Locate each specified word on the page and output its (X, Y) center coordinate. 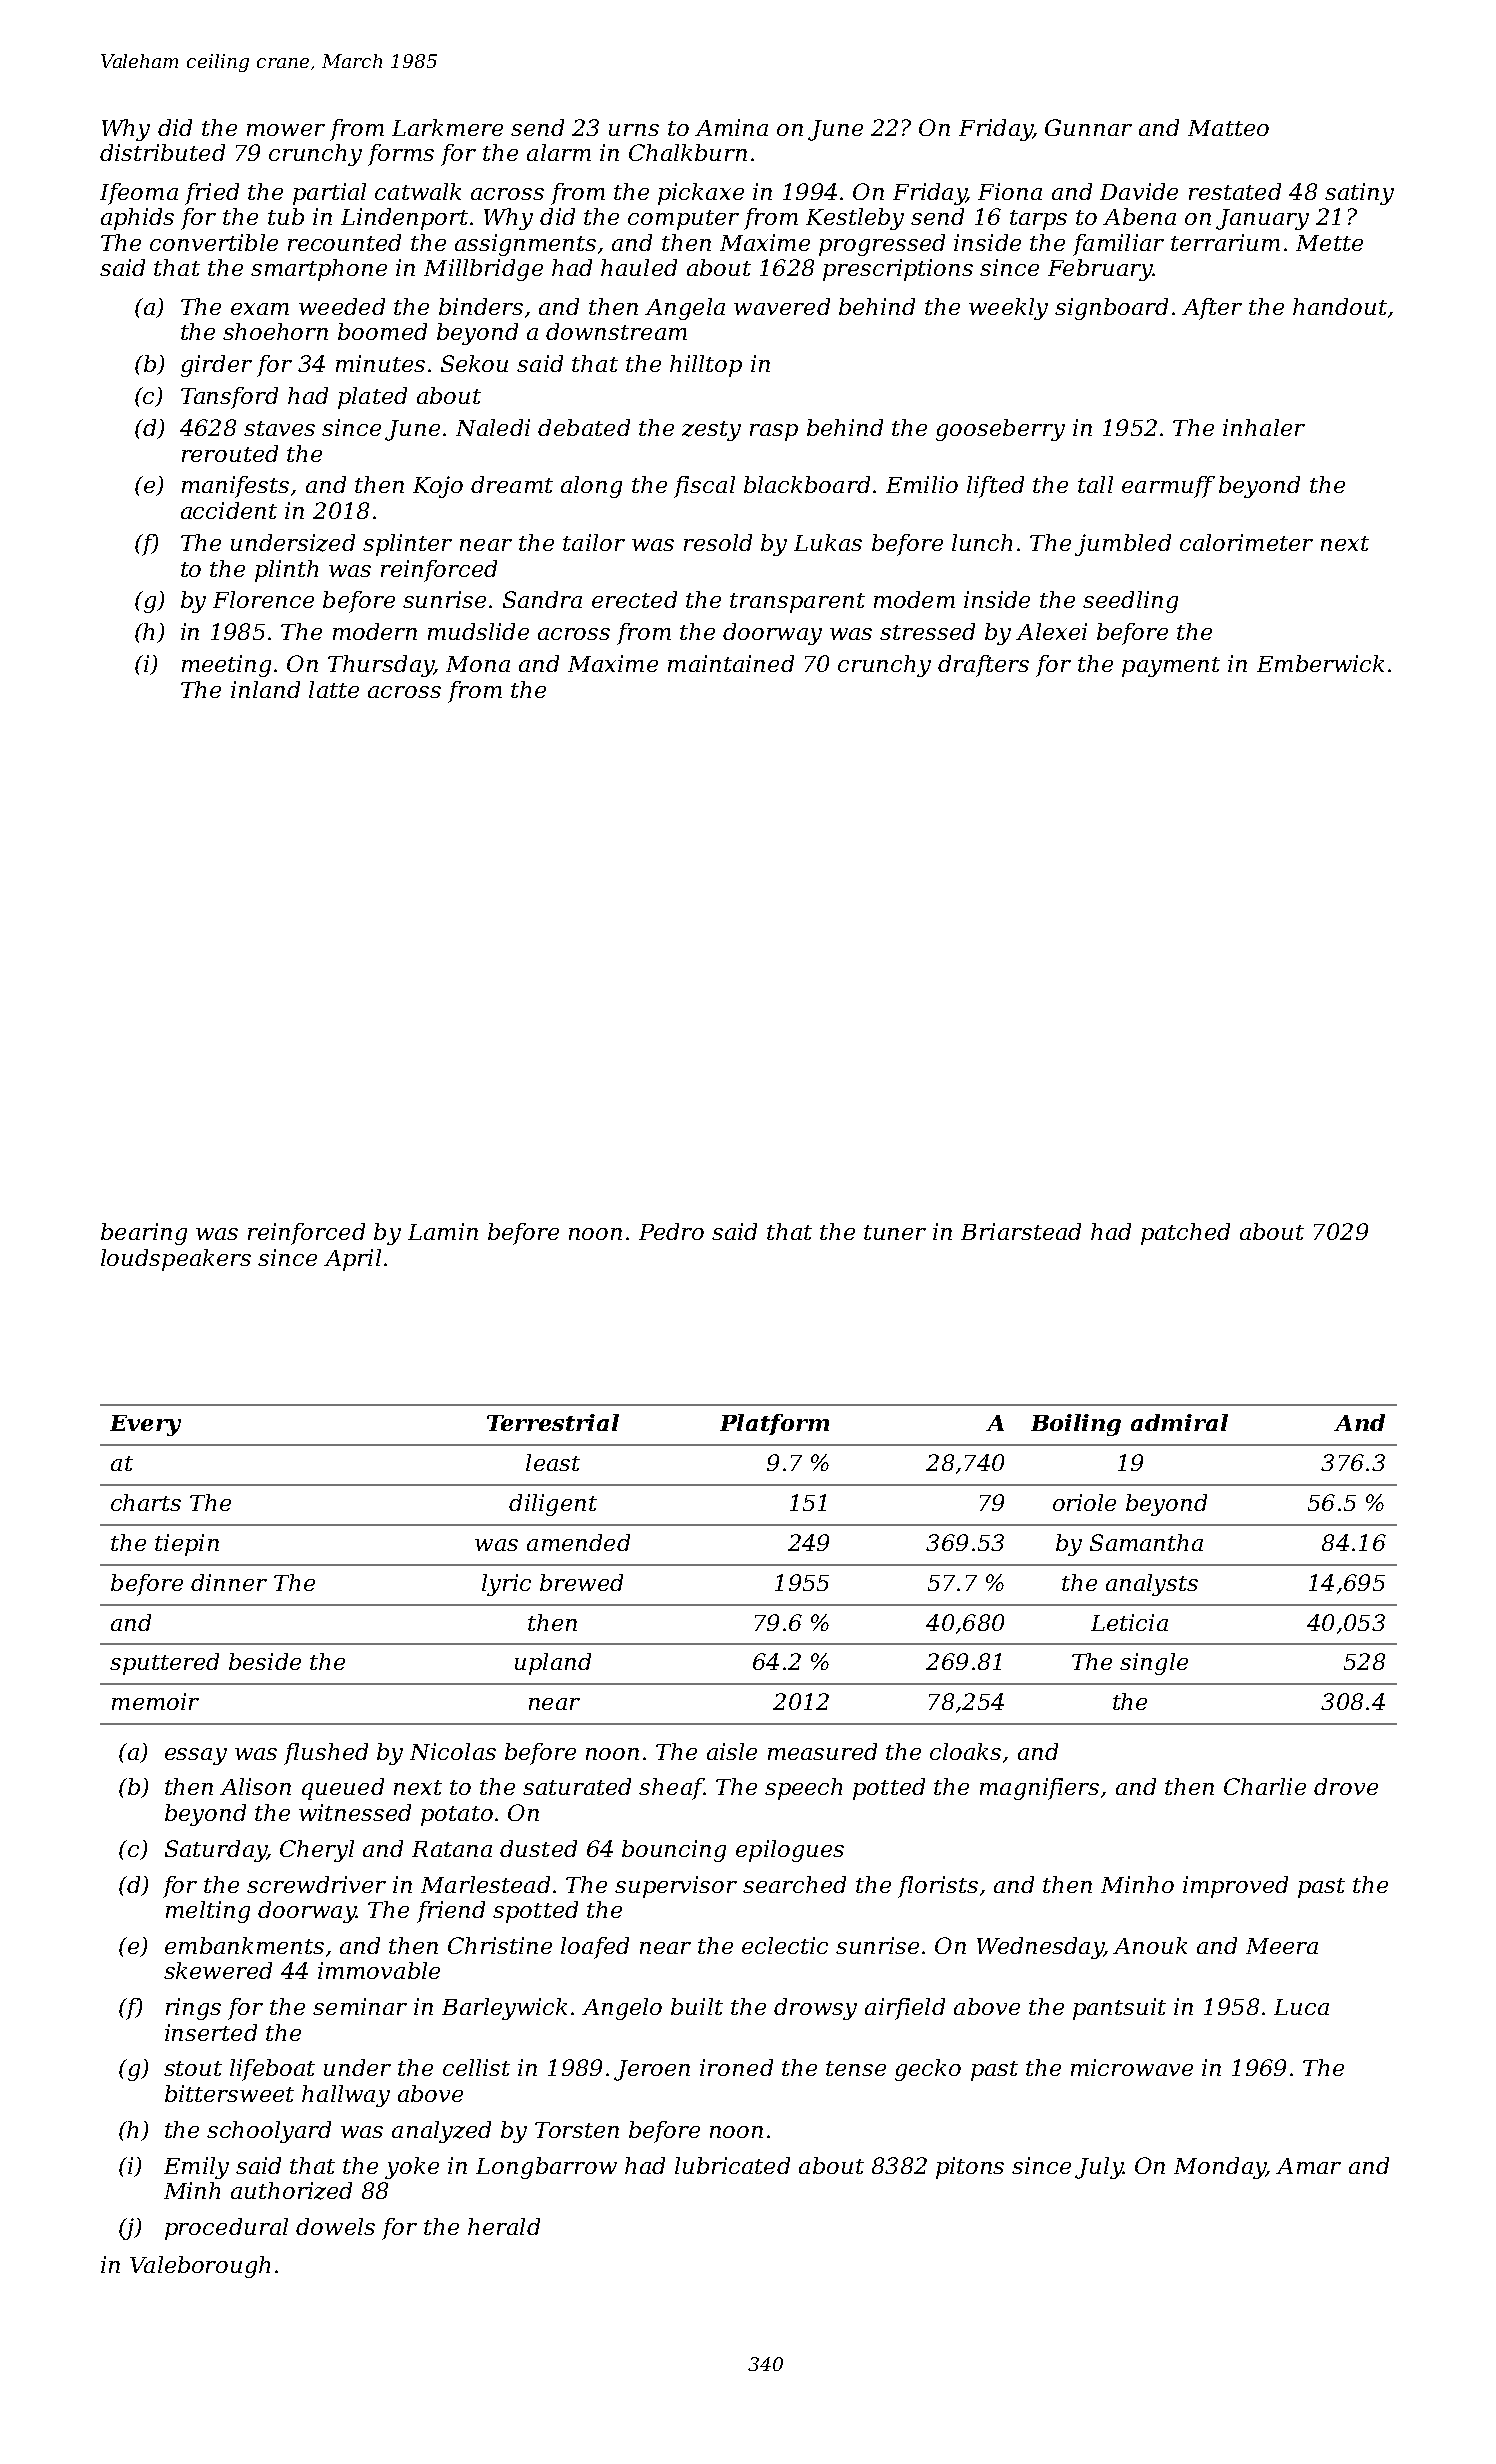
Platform (774, 1424)
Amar (1308, 2166)
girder (216, 366)
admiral (1179, 1422)
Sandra (542, 599)
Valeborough (200, 2267)
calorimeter (1246, 542)
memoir (155, 1701)
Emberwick (1320, 663)
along (591, 487)
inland (265, 689)
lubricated (732, 2165)
